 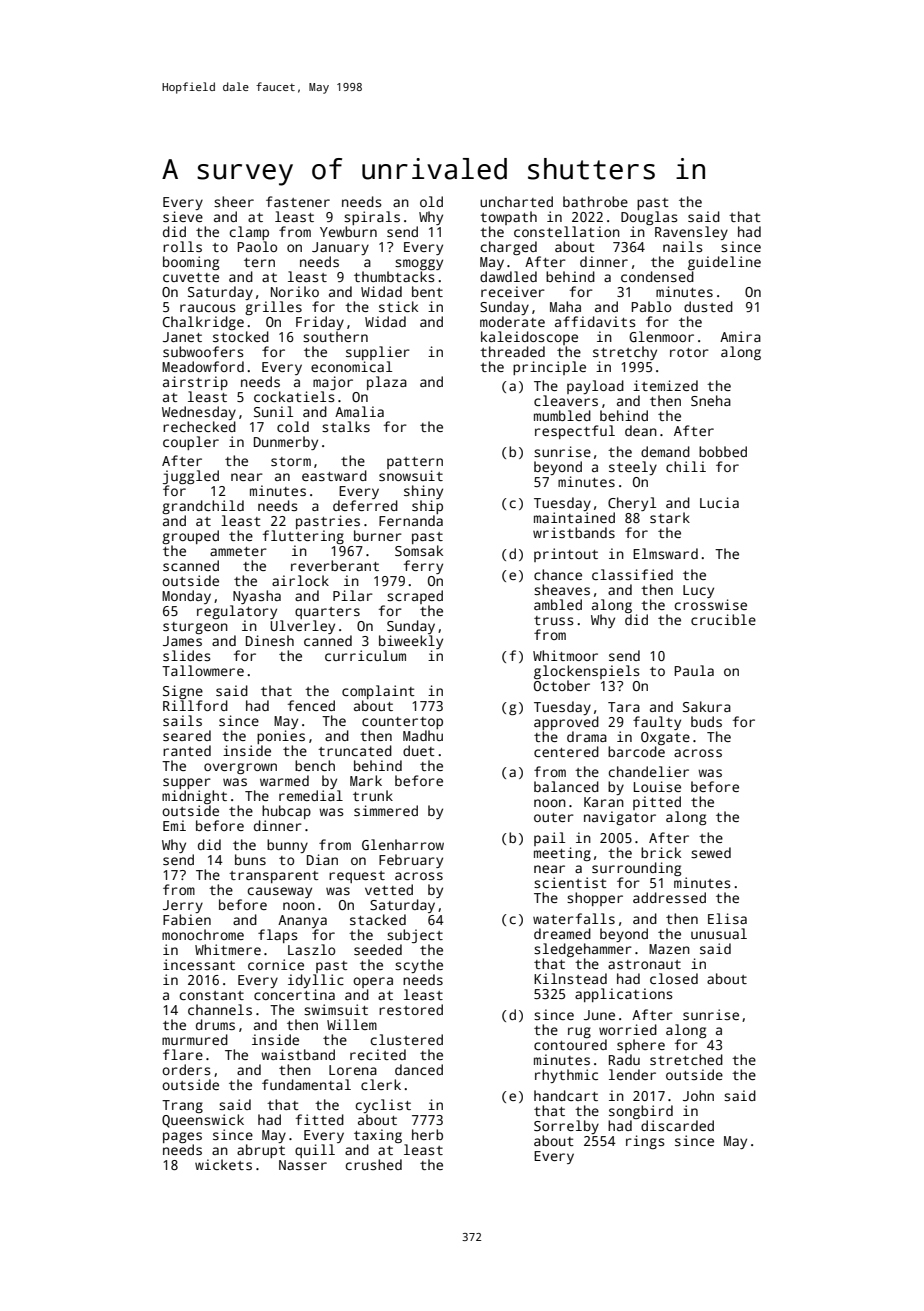 I want to click on fluttering, so click(x=303, y=537).
